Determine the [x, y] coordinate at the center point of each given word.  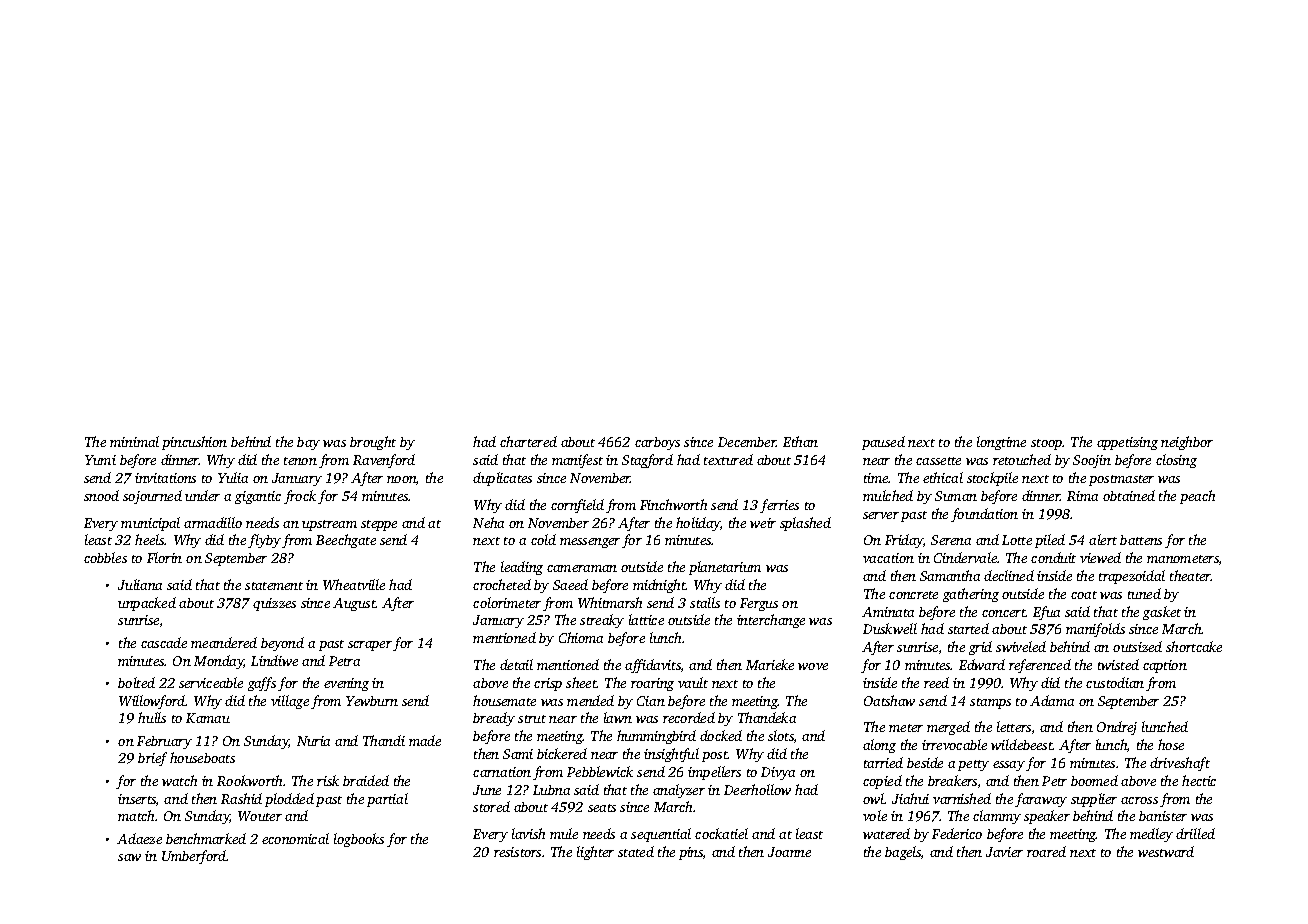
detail [516, 664]
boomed [1094, 780]
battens [1141, 540]
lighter [595, 853]
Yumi [100, 460]
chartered [528, 441]
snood [101, 495]
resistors [517, 852]
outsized [1137, 646]
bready [494, 719]
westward [1166, 851]
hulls [152, 717]
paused [883, 443]
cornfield [577, 506]
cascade [164, 642]
